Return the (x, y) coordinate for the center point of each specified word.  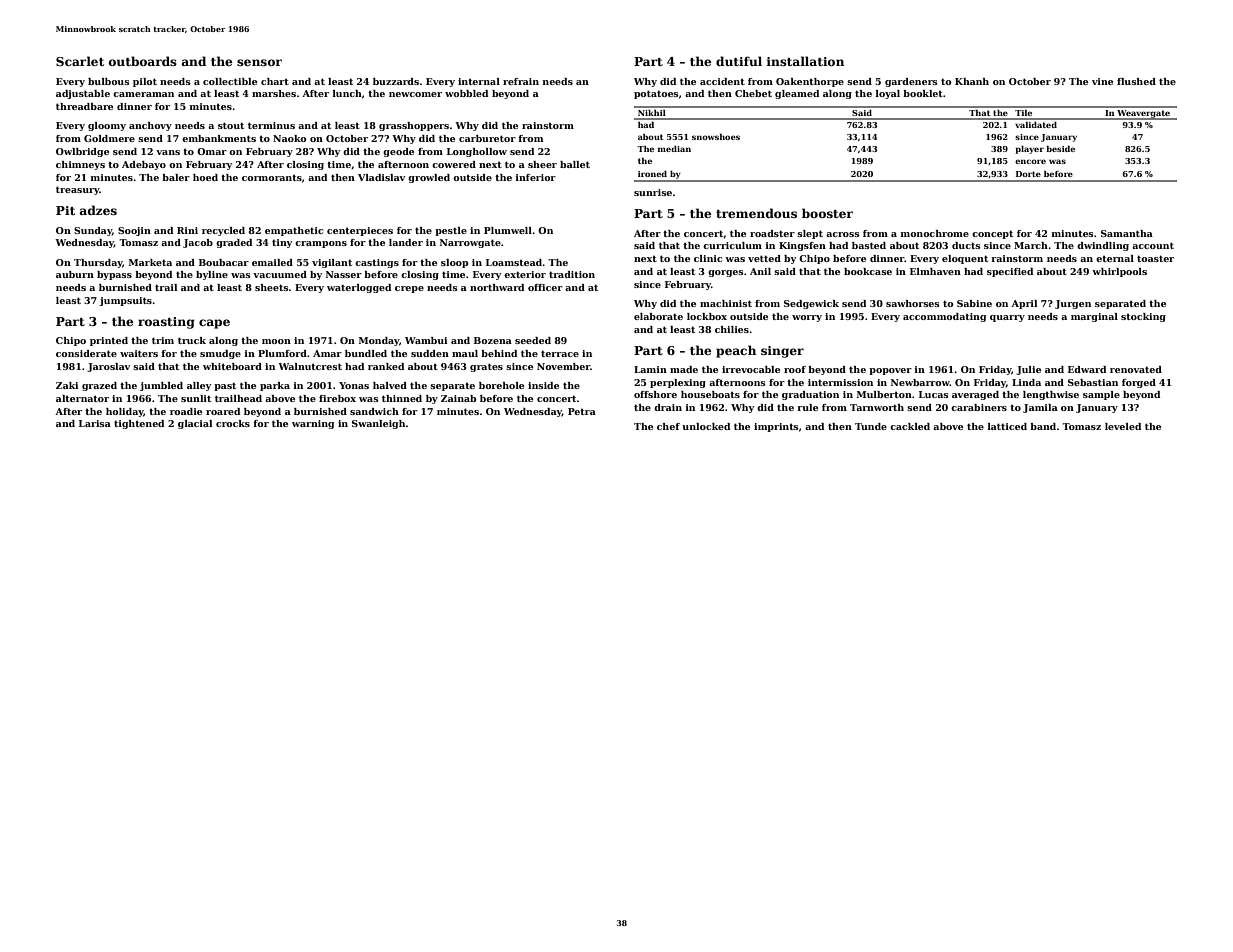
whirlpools (1119, 272)
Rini (187, 230)
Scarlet (80, 61)
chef (668, 426)
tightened (139, 424)
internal (479, 81)
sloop (454, 263)
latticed (1007, 426)
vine (1102, 81)
